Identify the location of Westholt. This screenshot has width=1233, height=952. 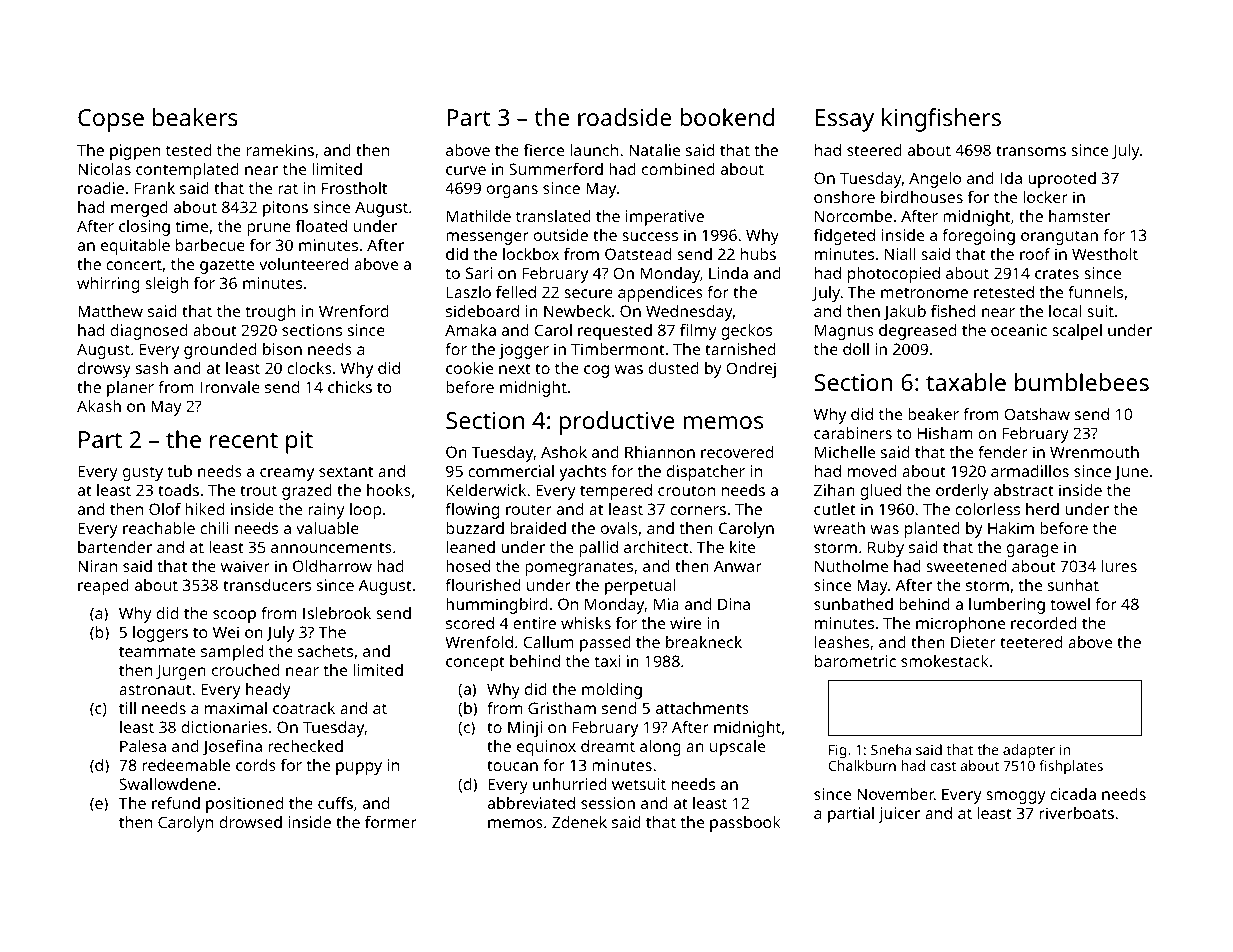
(1105, 254).
